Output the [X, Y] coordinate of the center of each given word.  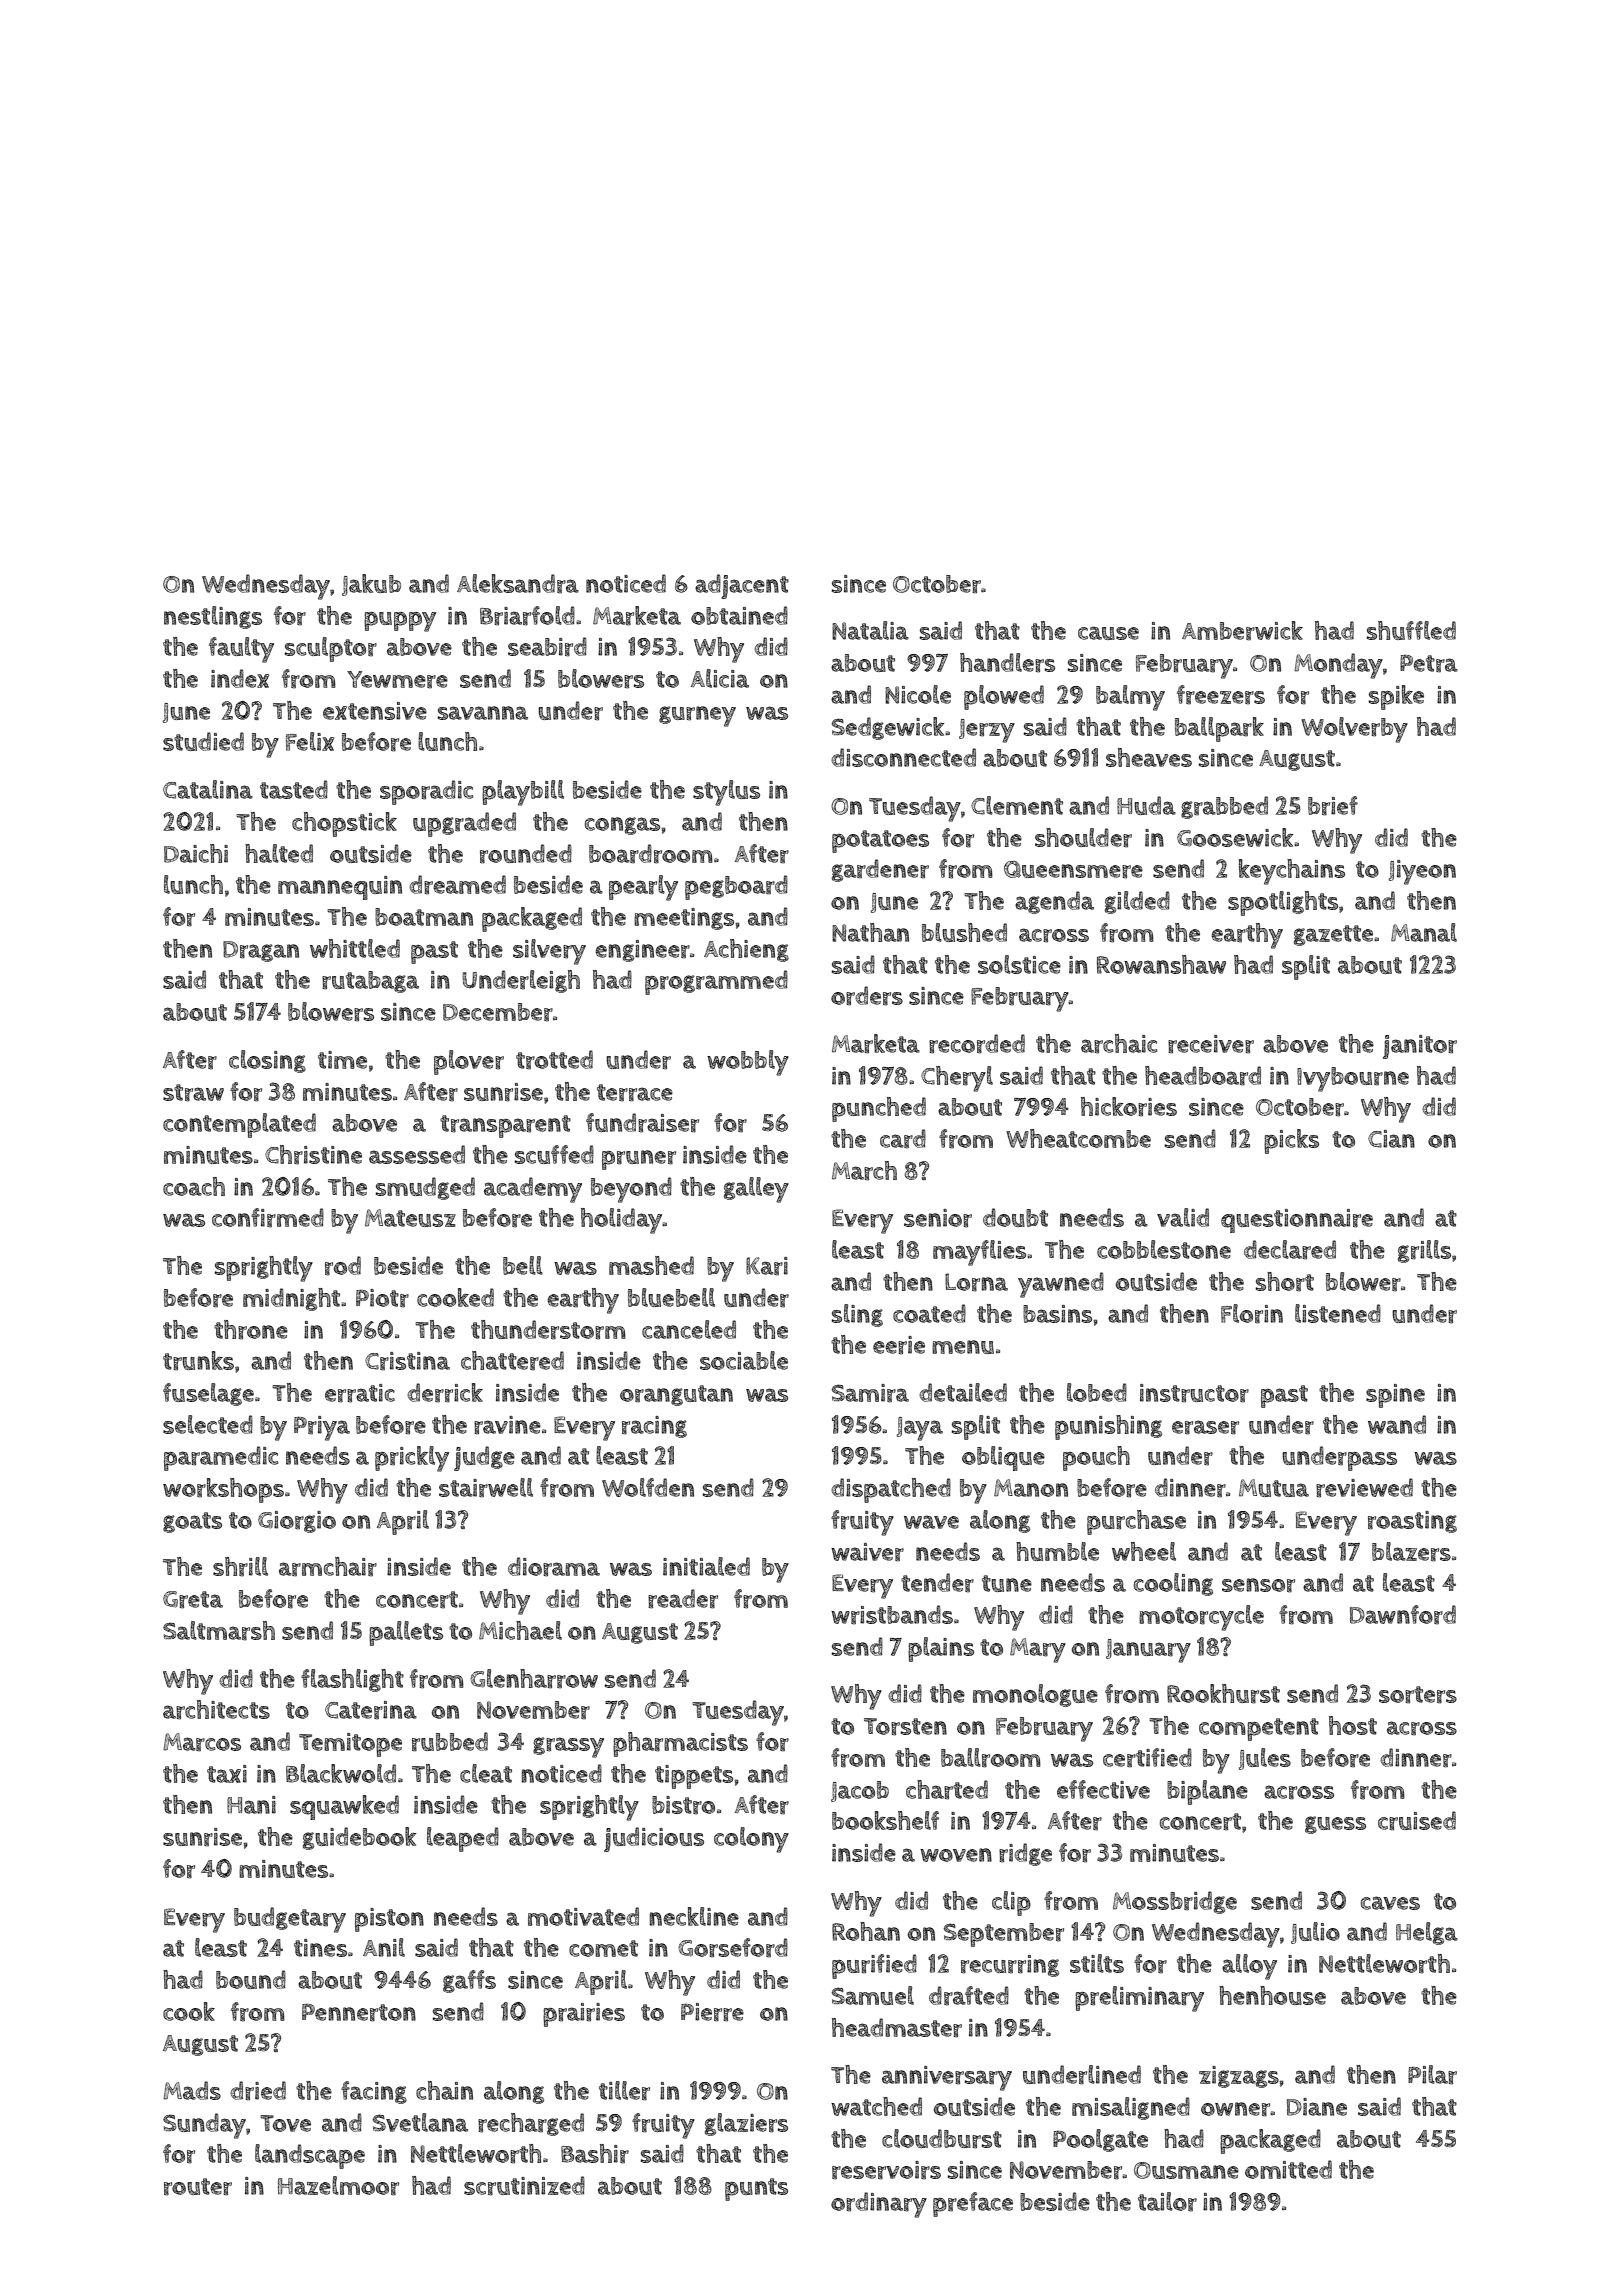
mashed [651, 1265]
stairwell [486, 1488]
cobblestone [1164, 1249]
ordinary [879, 2205]
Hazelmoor [338, 2186]
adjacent [742, 586]
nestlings [213, 617]
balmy [1130, 698]
